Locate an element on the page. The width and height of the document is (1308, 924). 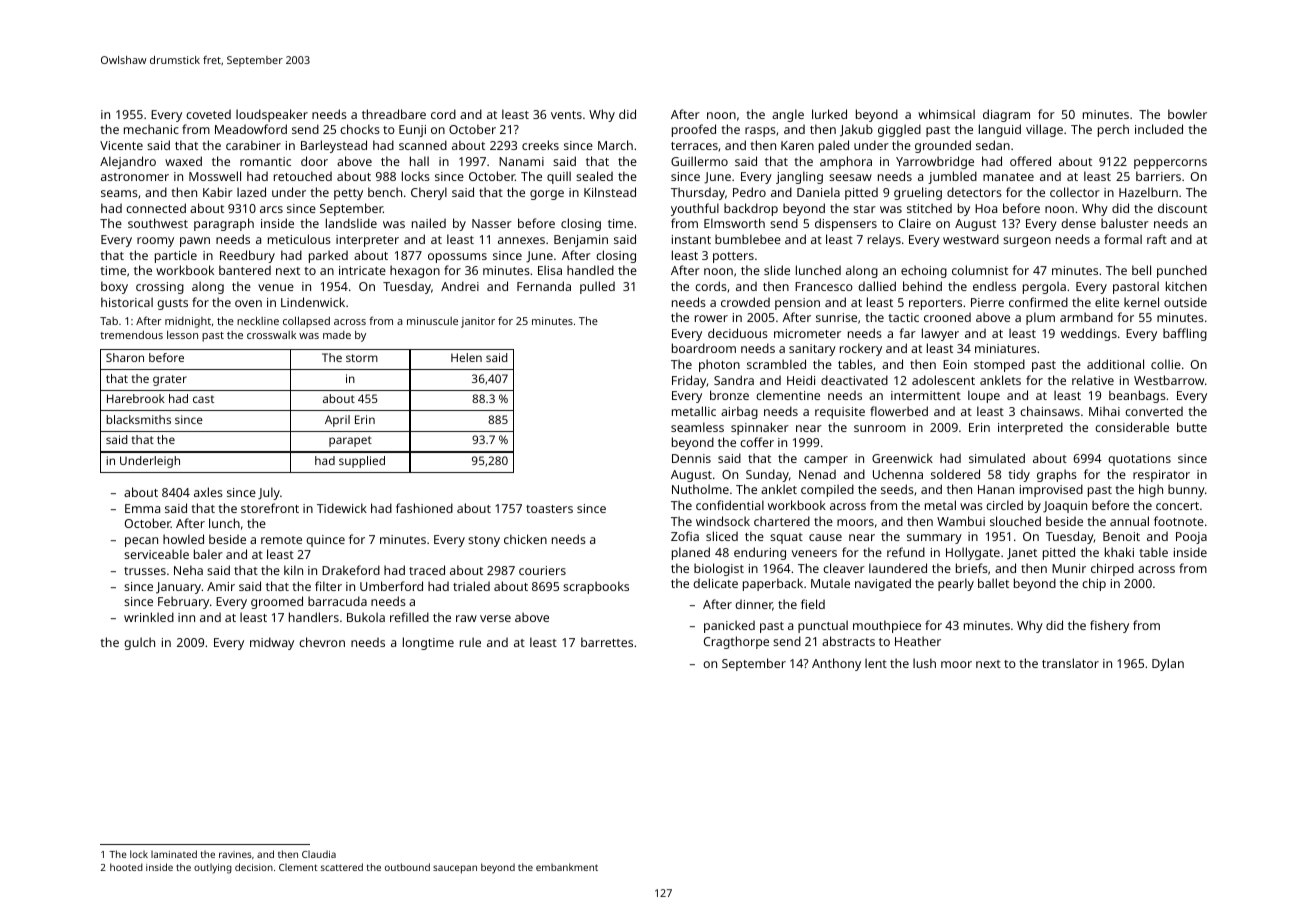
Benjamin is located at coordinates (581, 241).
